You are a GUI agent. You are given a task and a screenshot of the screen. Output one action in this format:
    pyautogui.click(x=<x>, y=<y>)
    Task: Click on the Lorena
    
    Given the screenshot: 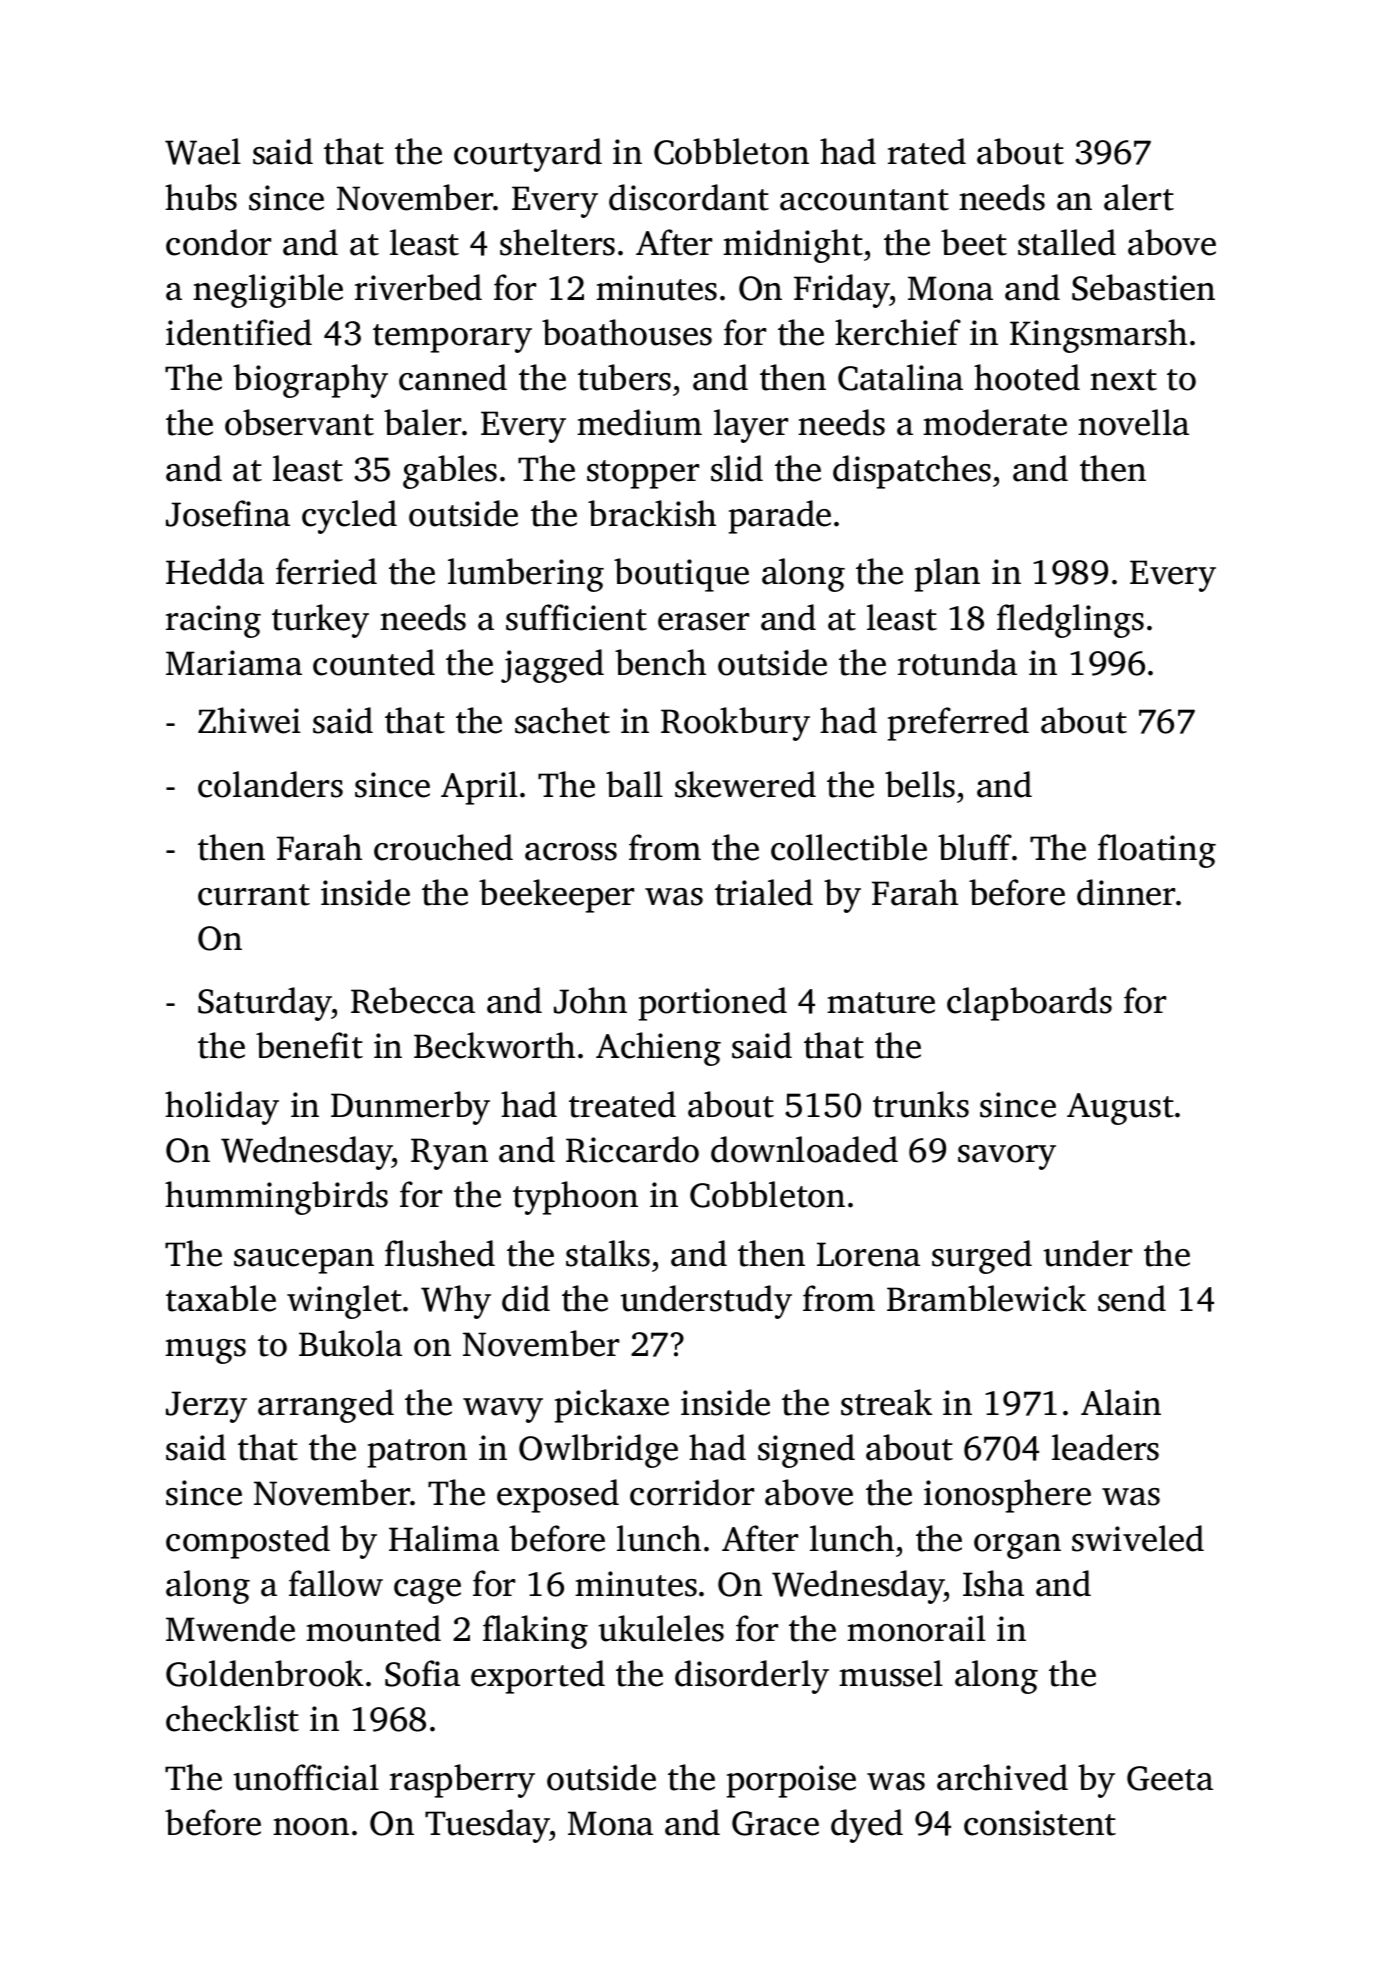 What is the action you would take?
    pyautogui.click(x=868, y=1254)
